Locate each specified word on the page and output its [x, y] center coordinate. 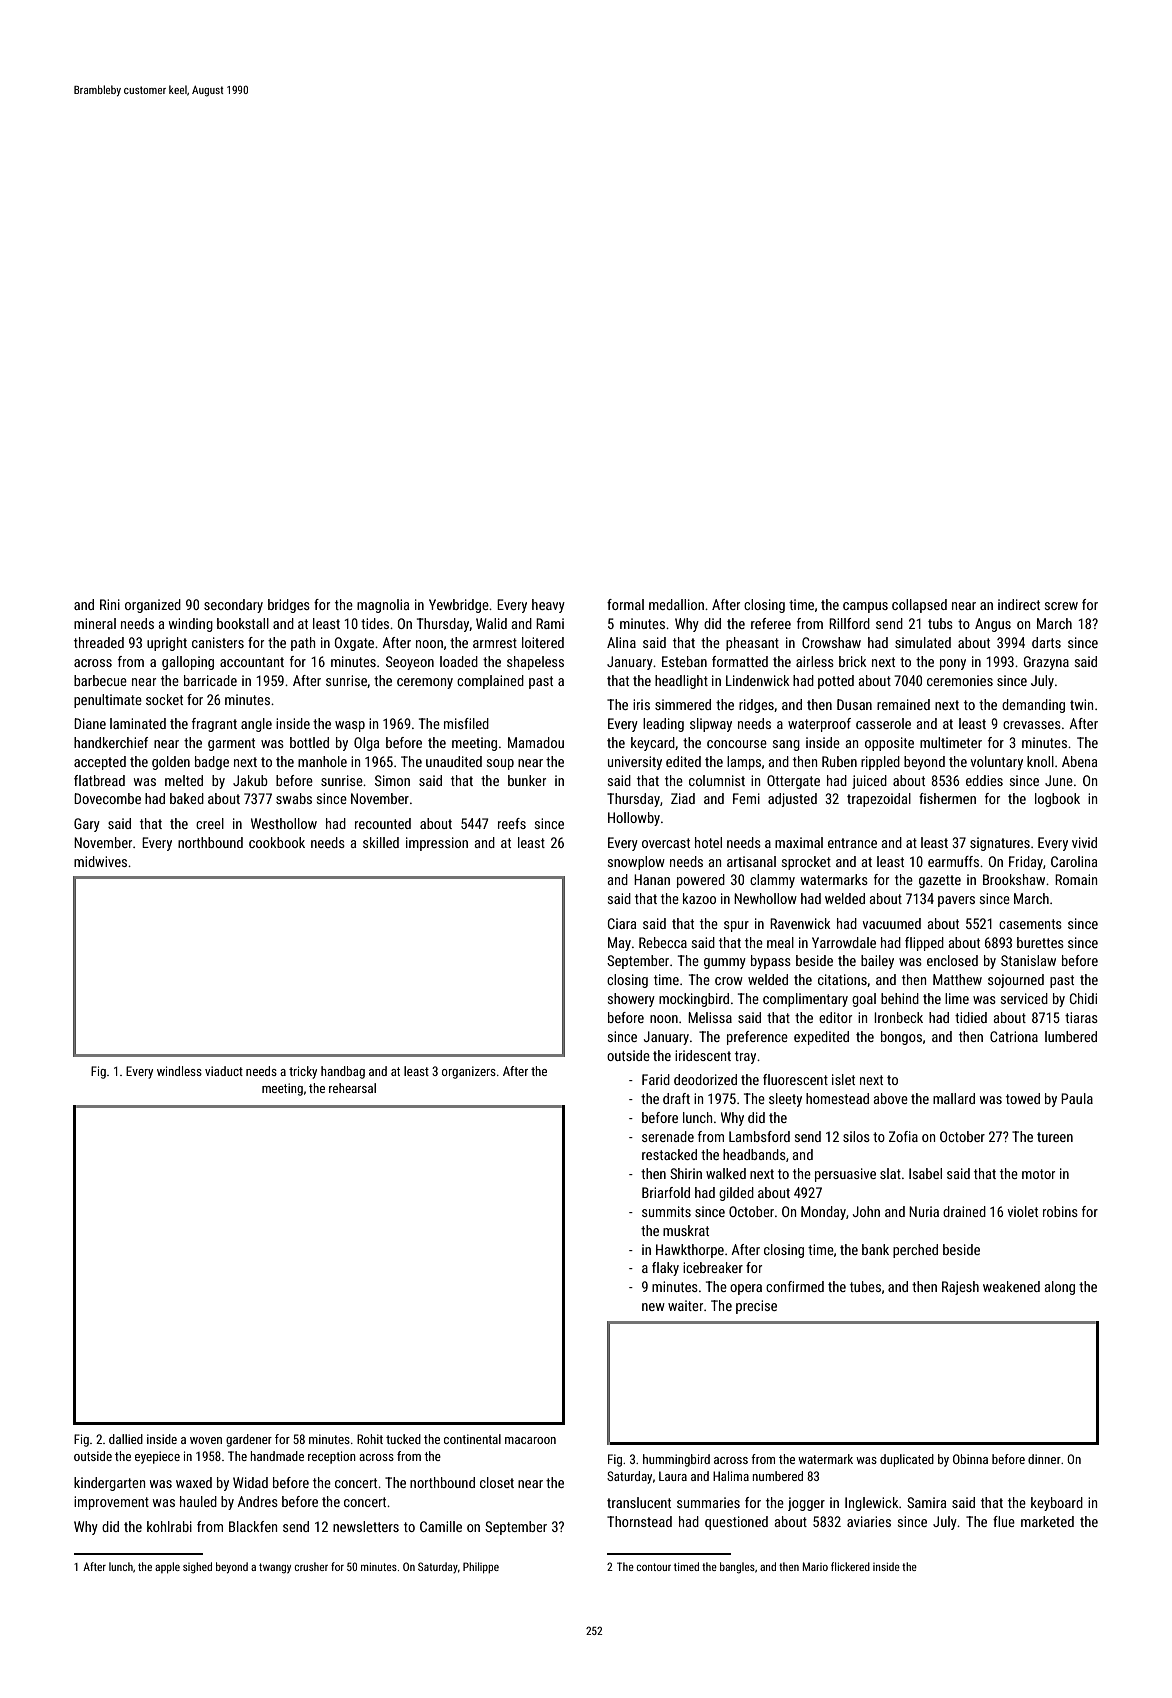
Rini [110, 604]
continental [472, 1439]
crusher [311, 1566]
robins [1060, 1211]
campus [865, 607]
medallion [676, 604]
